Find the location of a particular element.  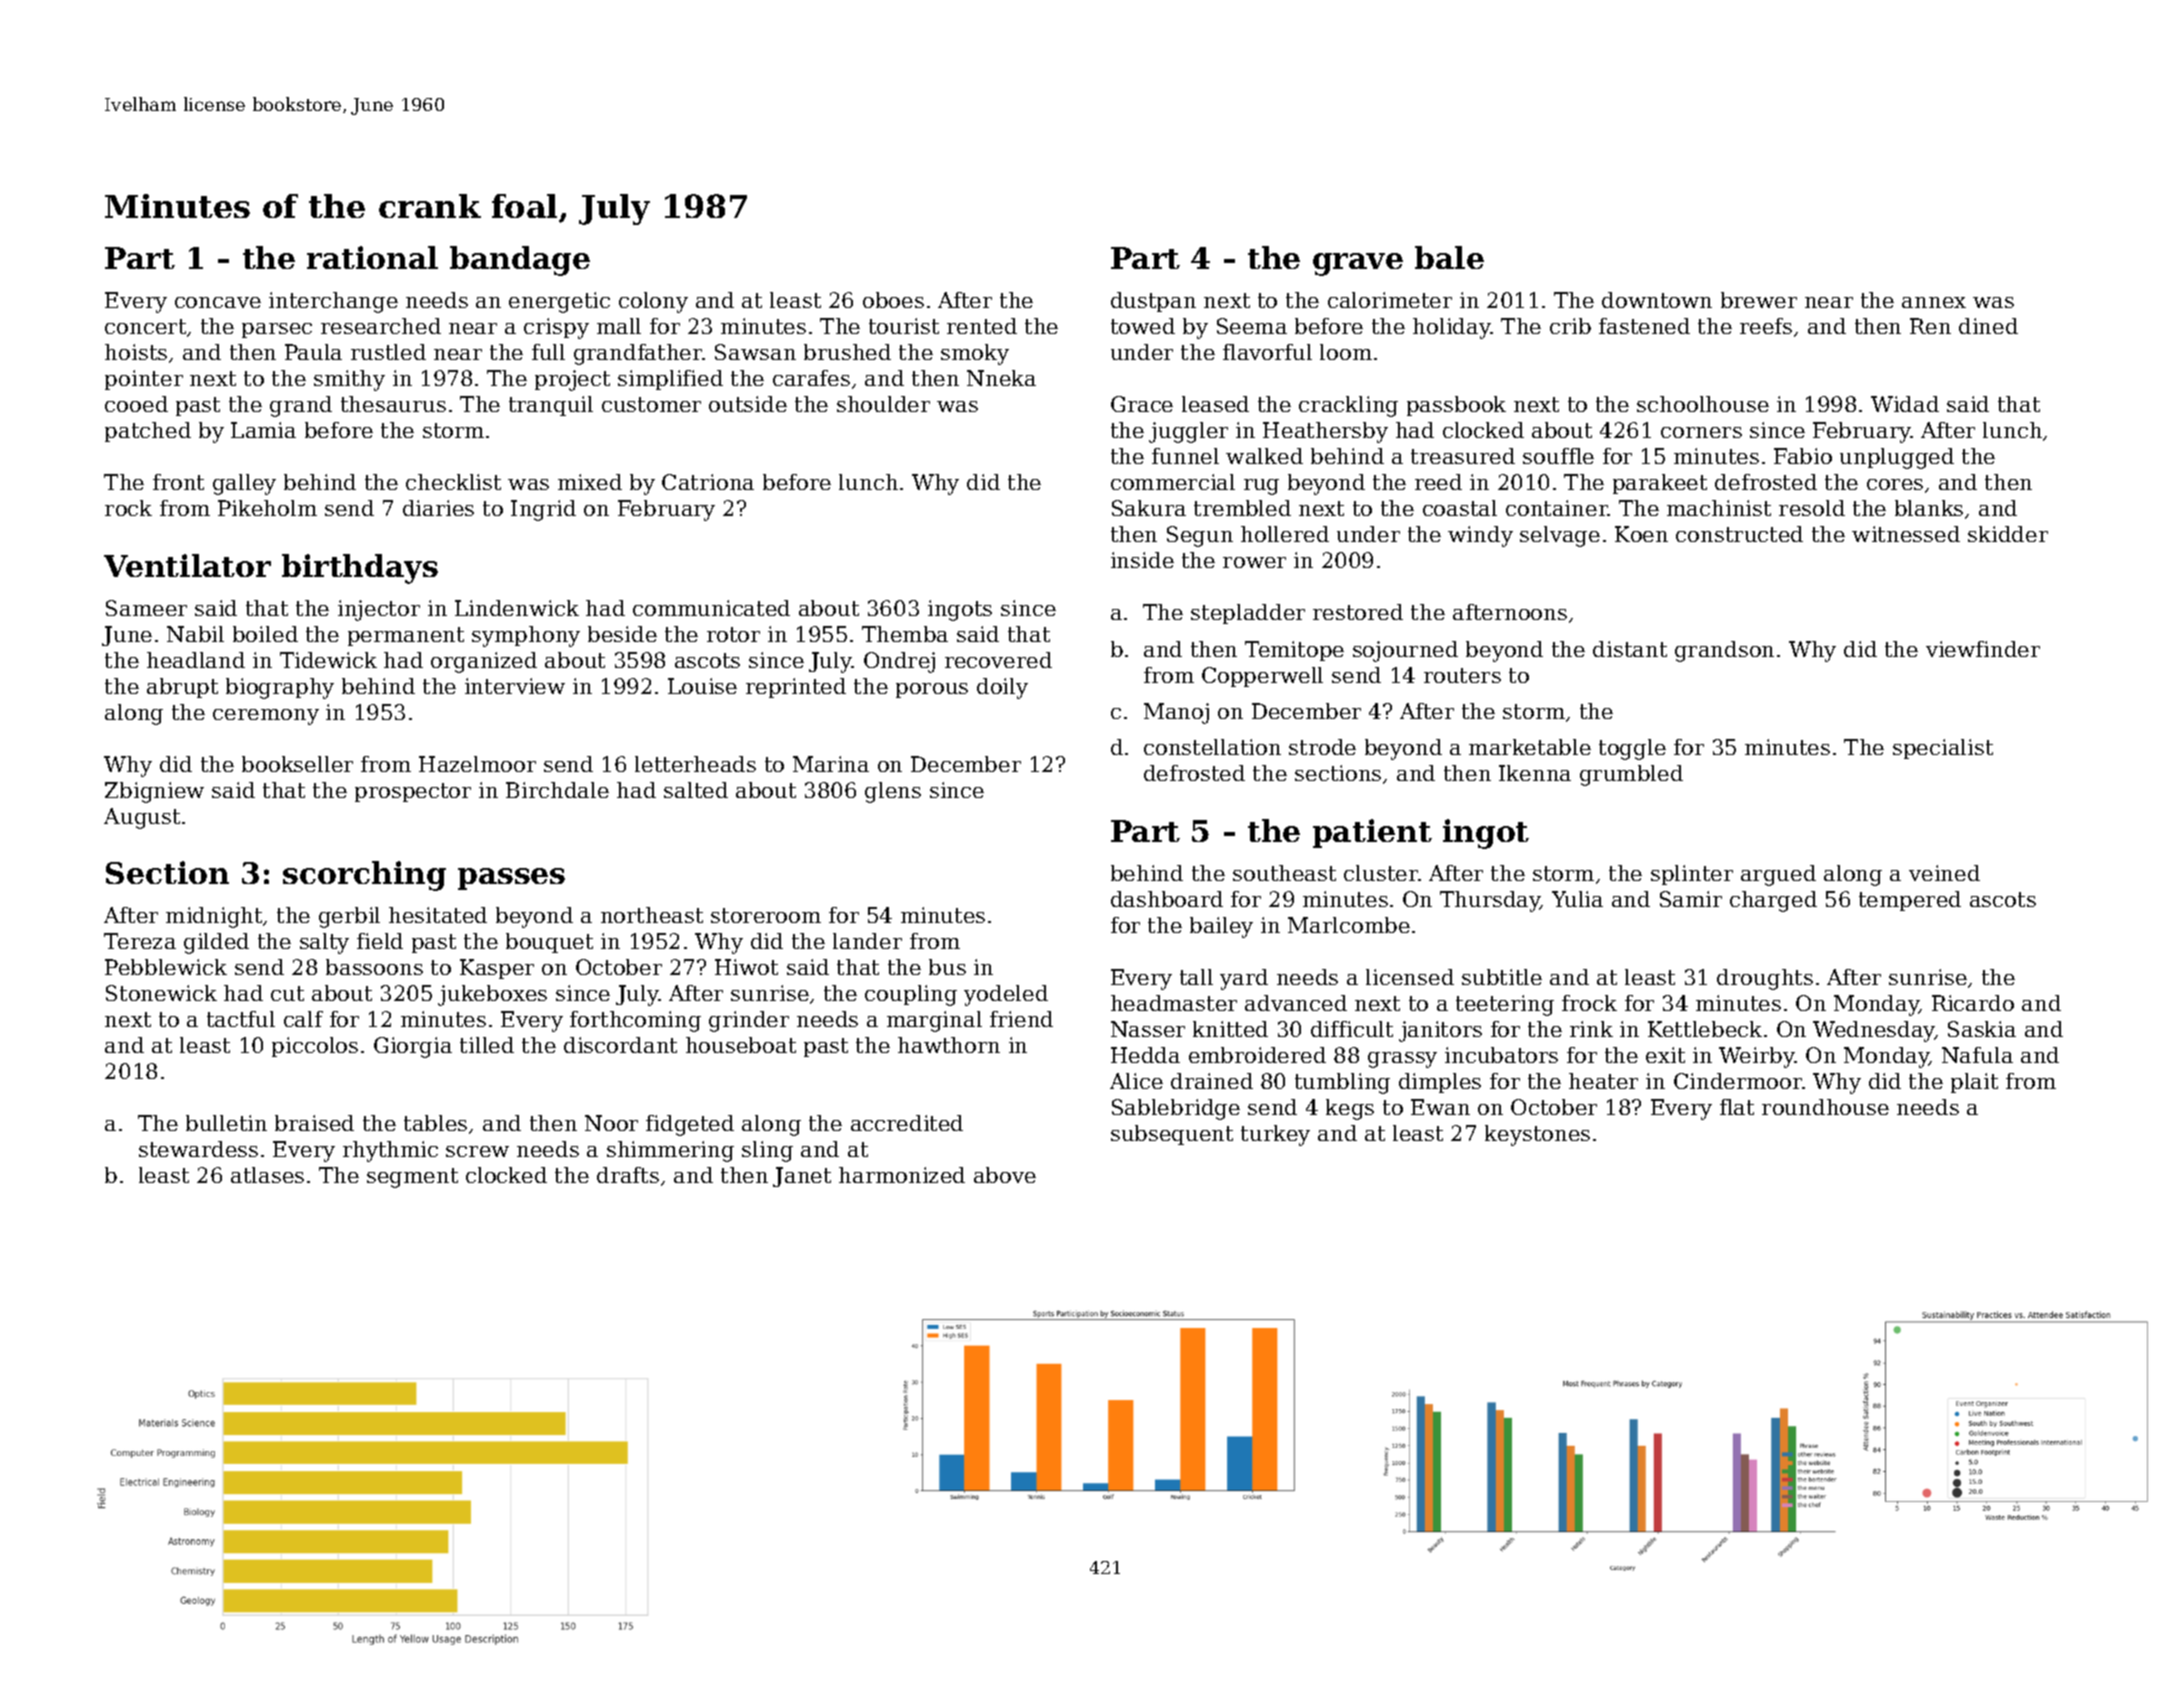

splinter is located at coordinates (1692, 875).
